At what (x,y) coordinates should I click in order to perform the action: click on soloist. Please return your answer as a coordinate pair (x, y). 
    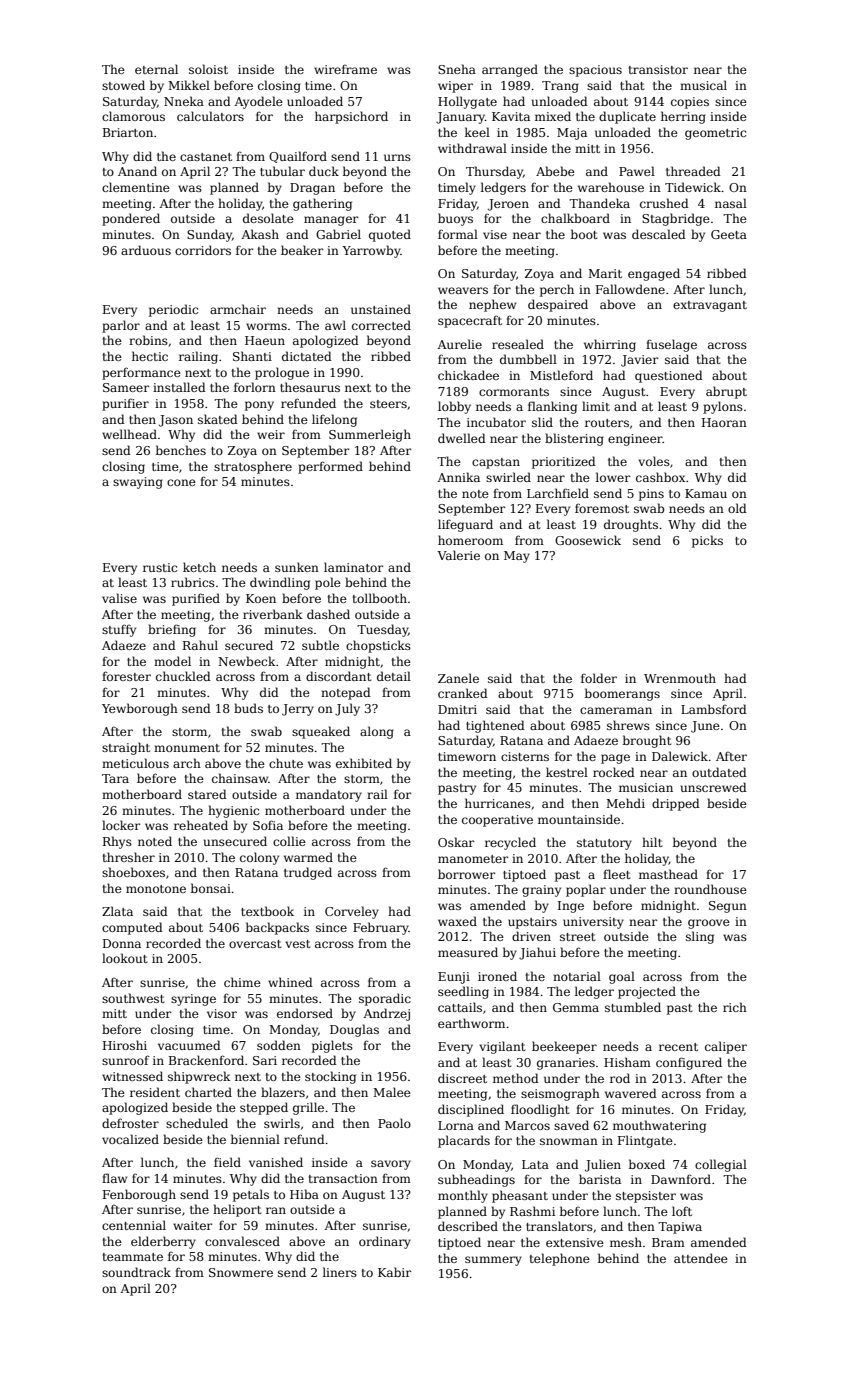
    Looking at the image, I should click on (208, 69).
